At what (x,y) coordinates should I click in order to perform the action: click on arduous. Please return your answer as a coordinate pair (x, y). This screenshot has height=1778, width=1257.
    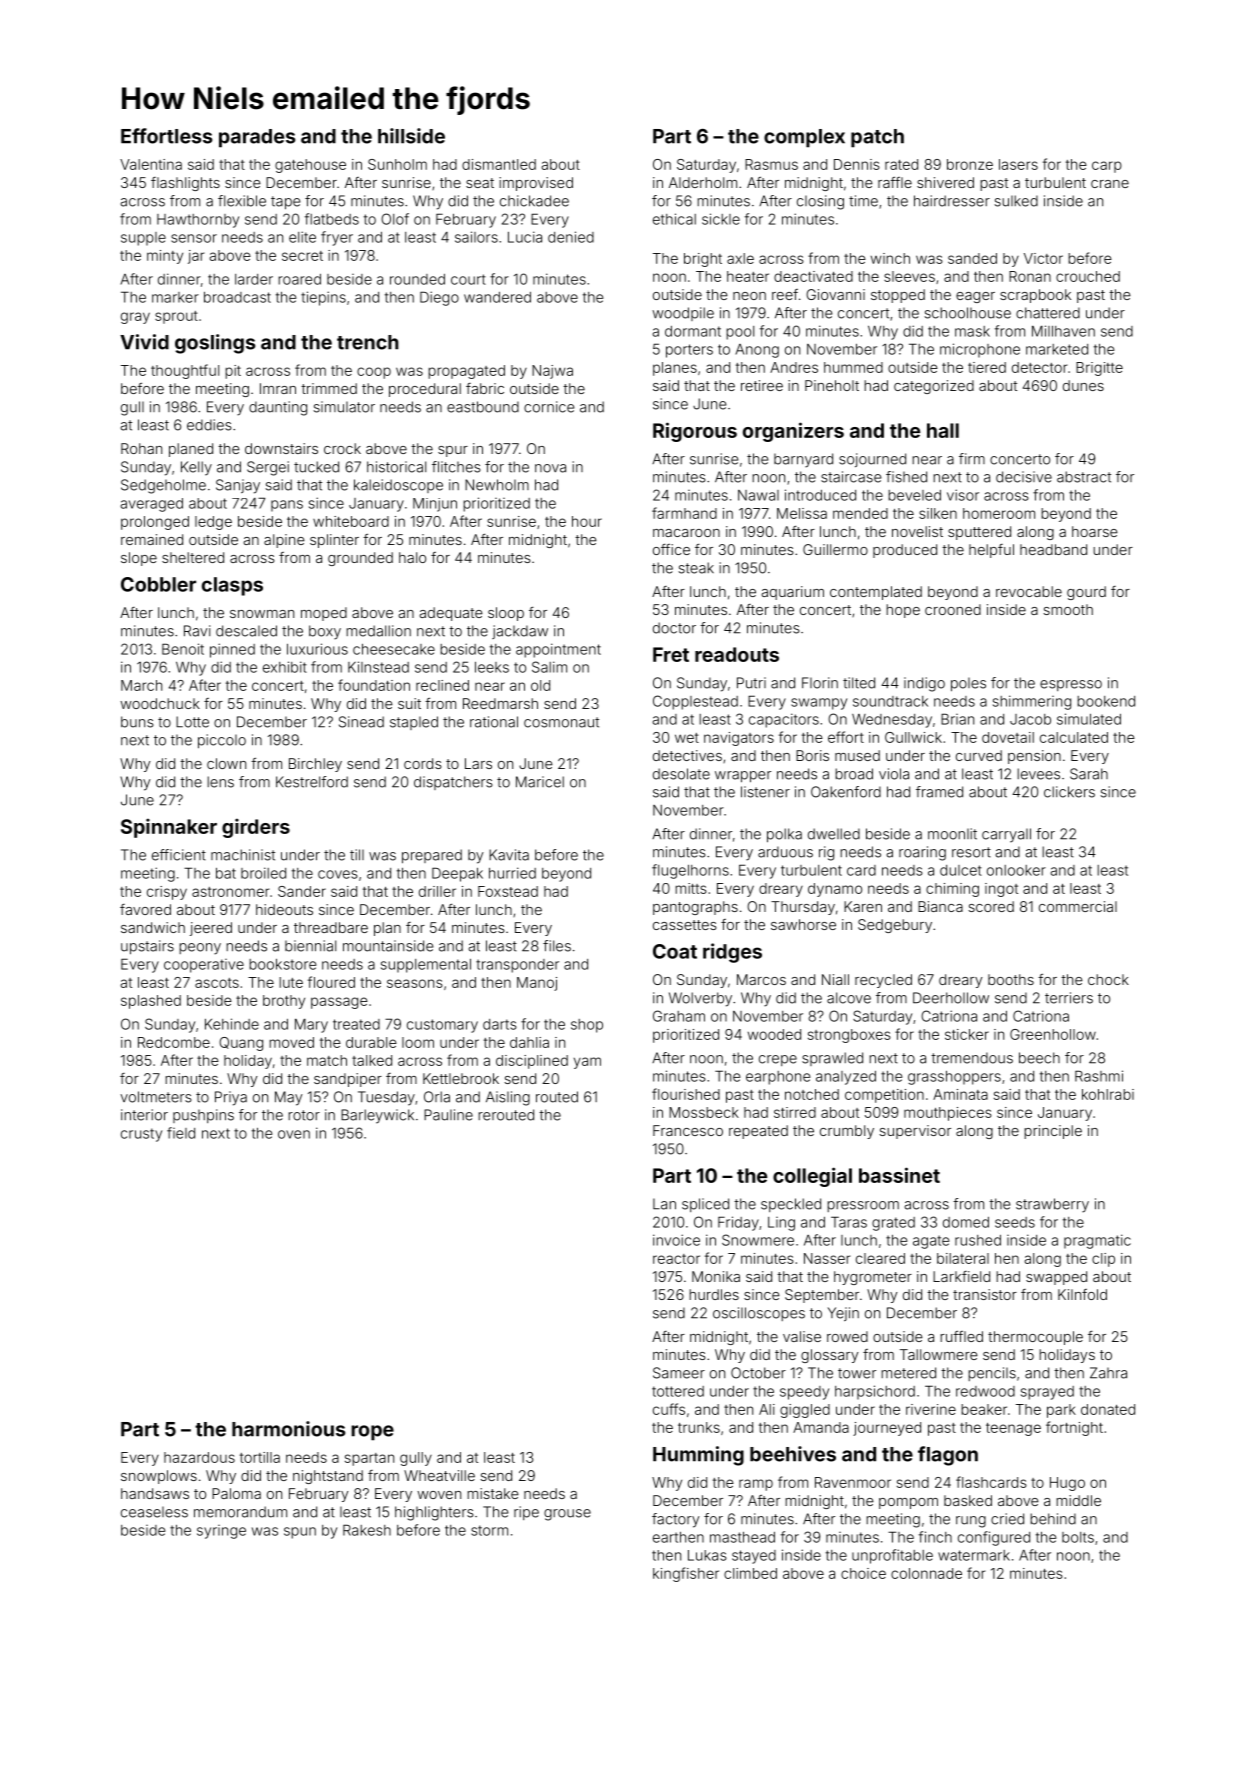
    Looking at the image, I should click on (785, 852).
